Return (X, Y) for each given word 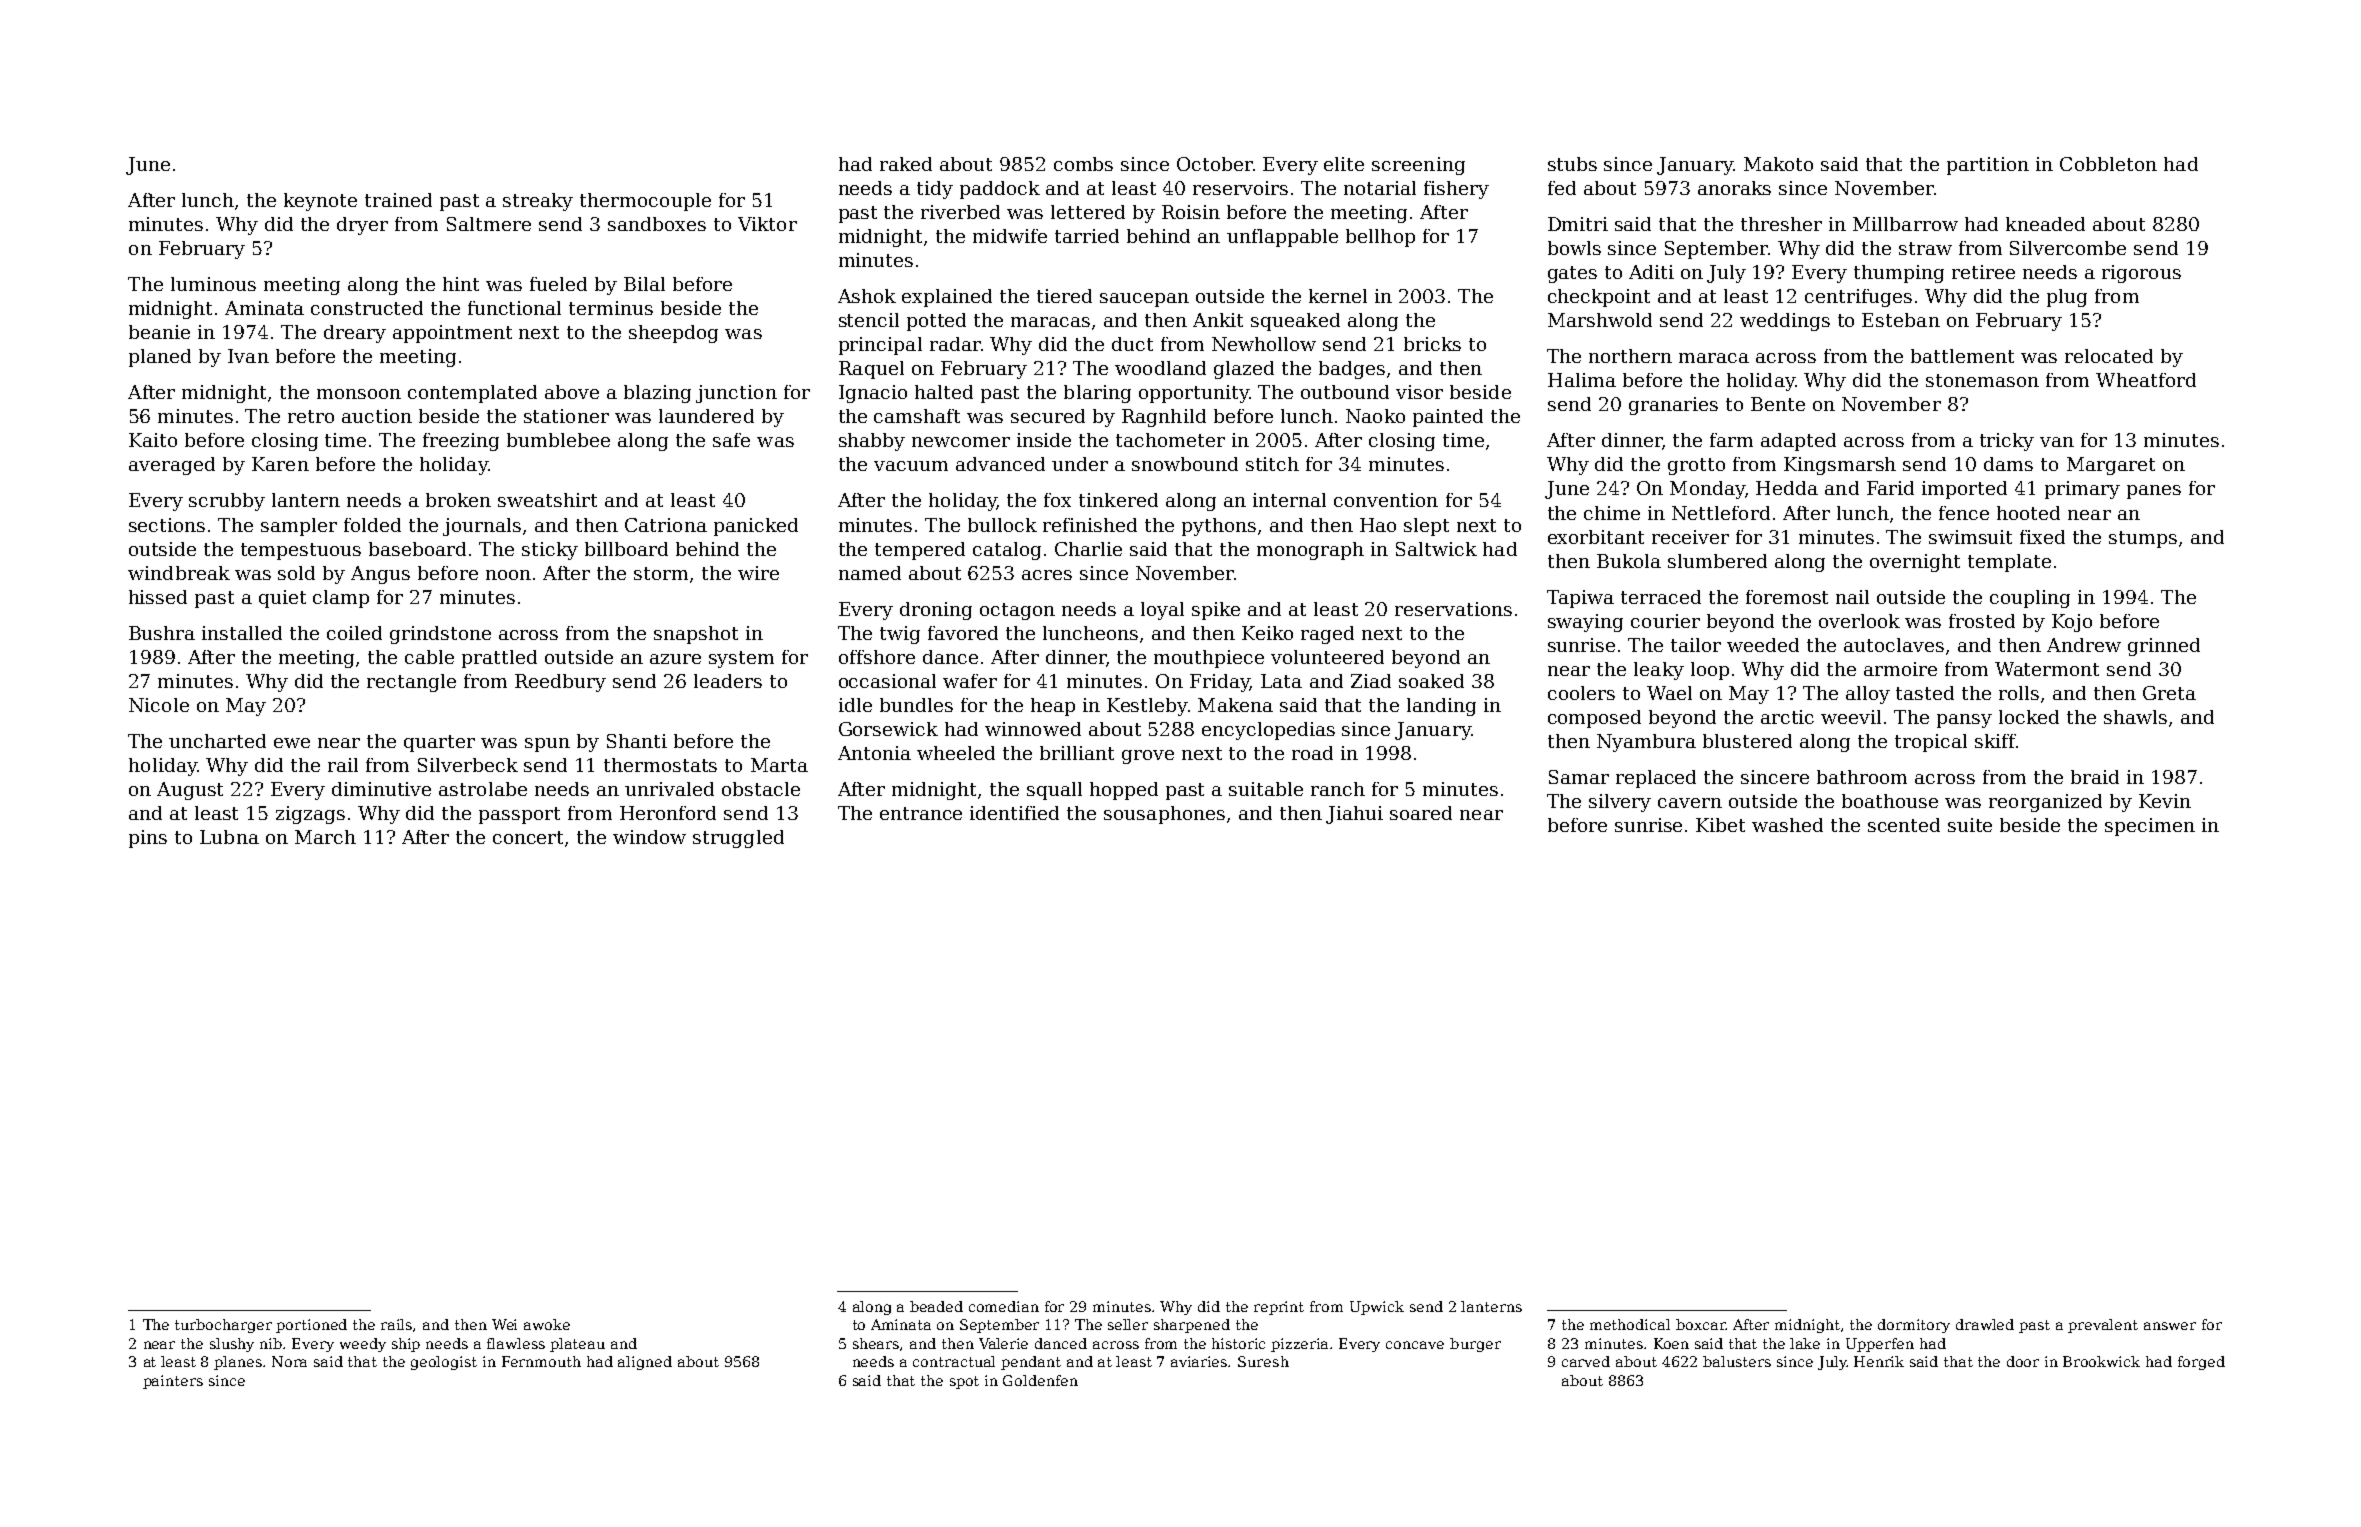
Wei (504, 1324)
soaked (1431, 681)
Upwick (1377, 1308)
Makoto (1778, 164)
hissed (158, 597)
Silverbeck (468, 765)
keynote (320, 202)
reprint (1279, 1308)
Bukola (1629, 561)
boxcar (1701, 1324)
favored (963, 633)
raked (906, 164)
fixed (2042, 537)
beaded (936, 1306)
